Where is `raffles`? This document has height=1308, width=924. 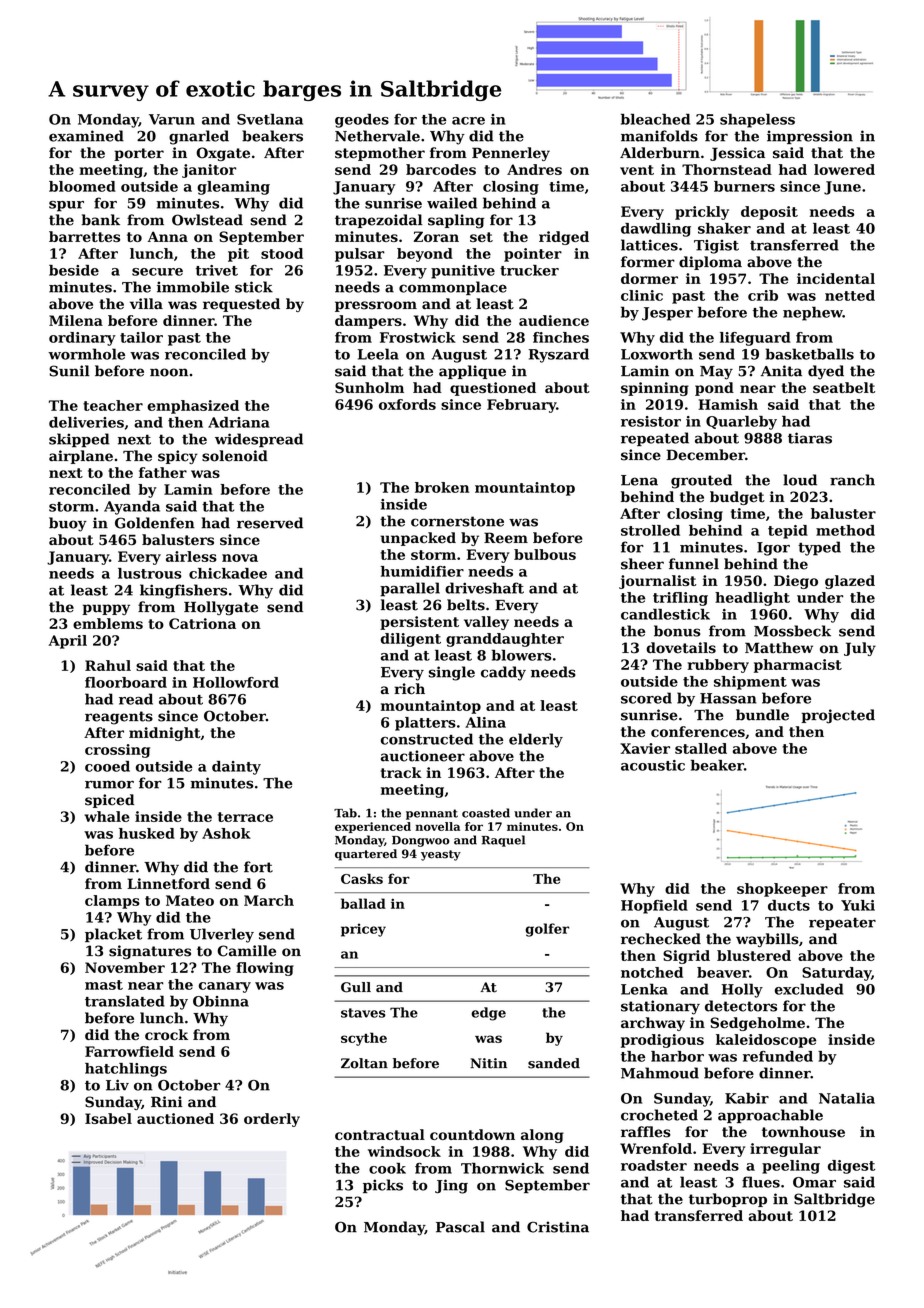 raffles is located at coordinates (646, 1132).
